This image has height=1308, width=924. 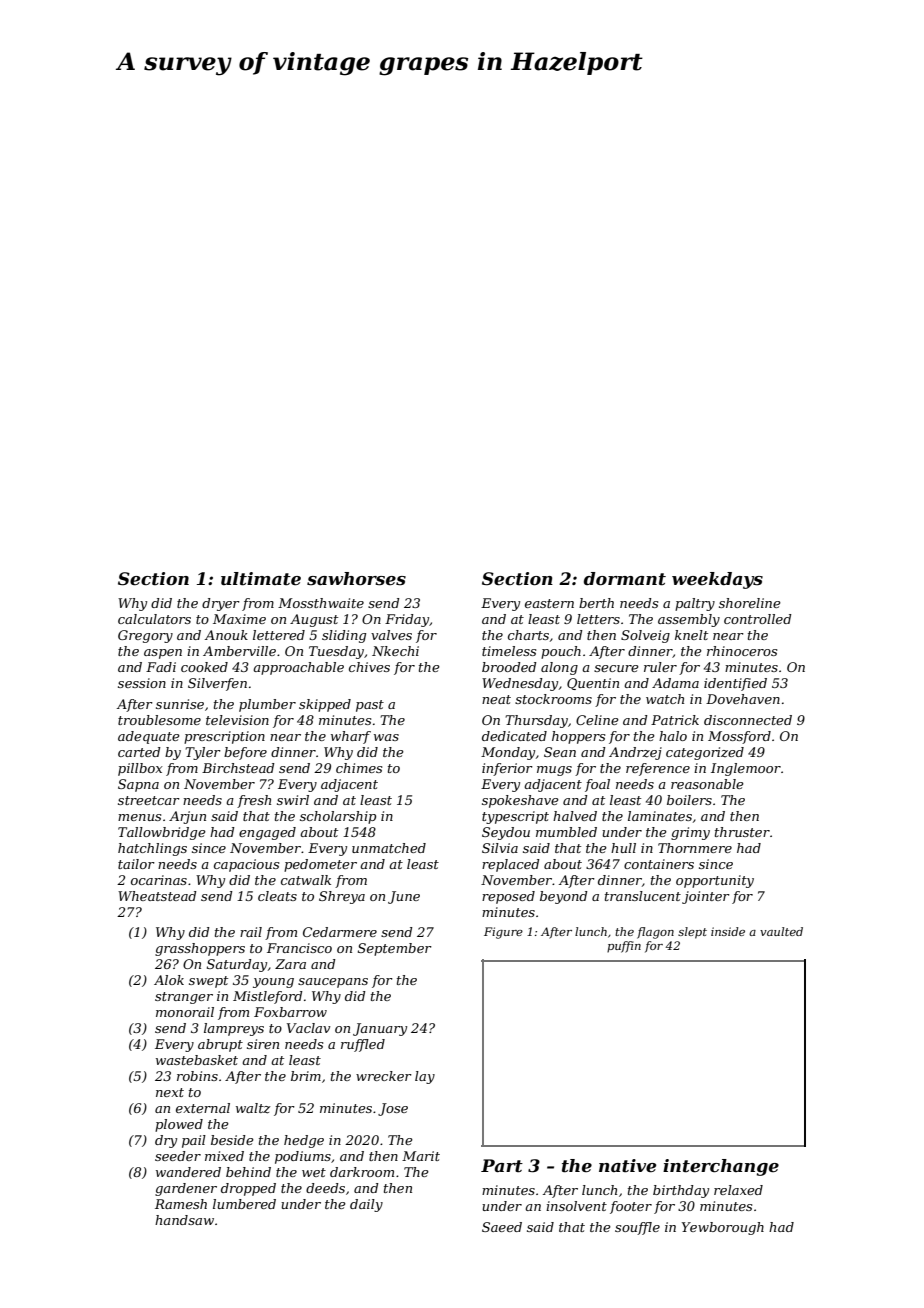 What do you see at coordinates (655, 933) in the image?
I see `flagon` at bounding box center [655, 933].
